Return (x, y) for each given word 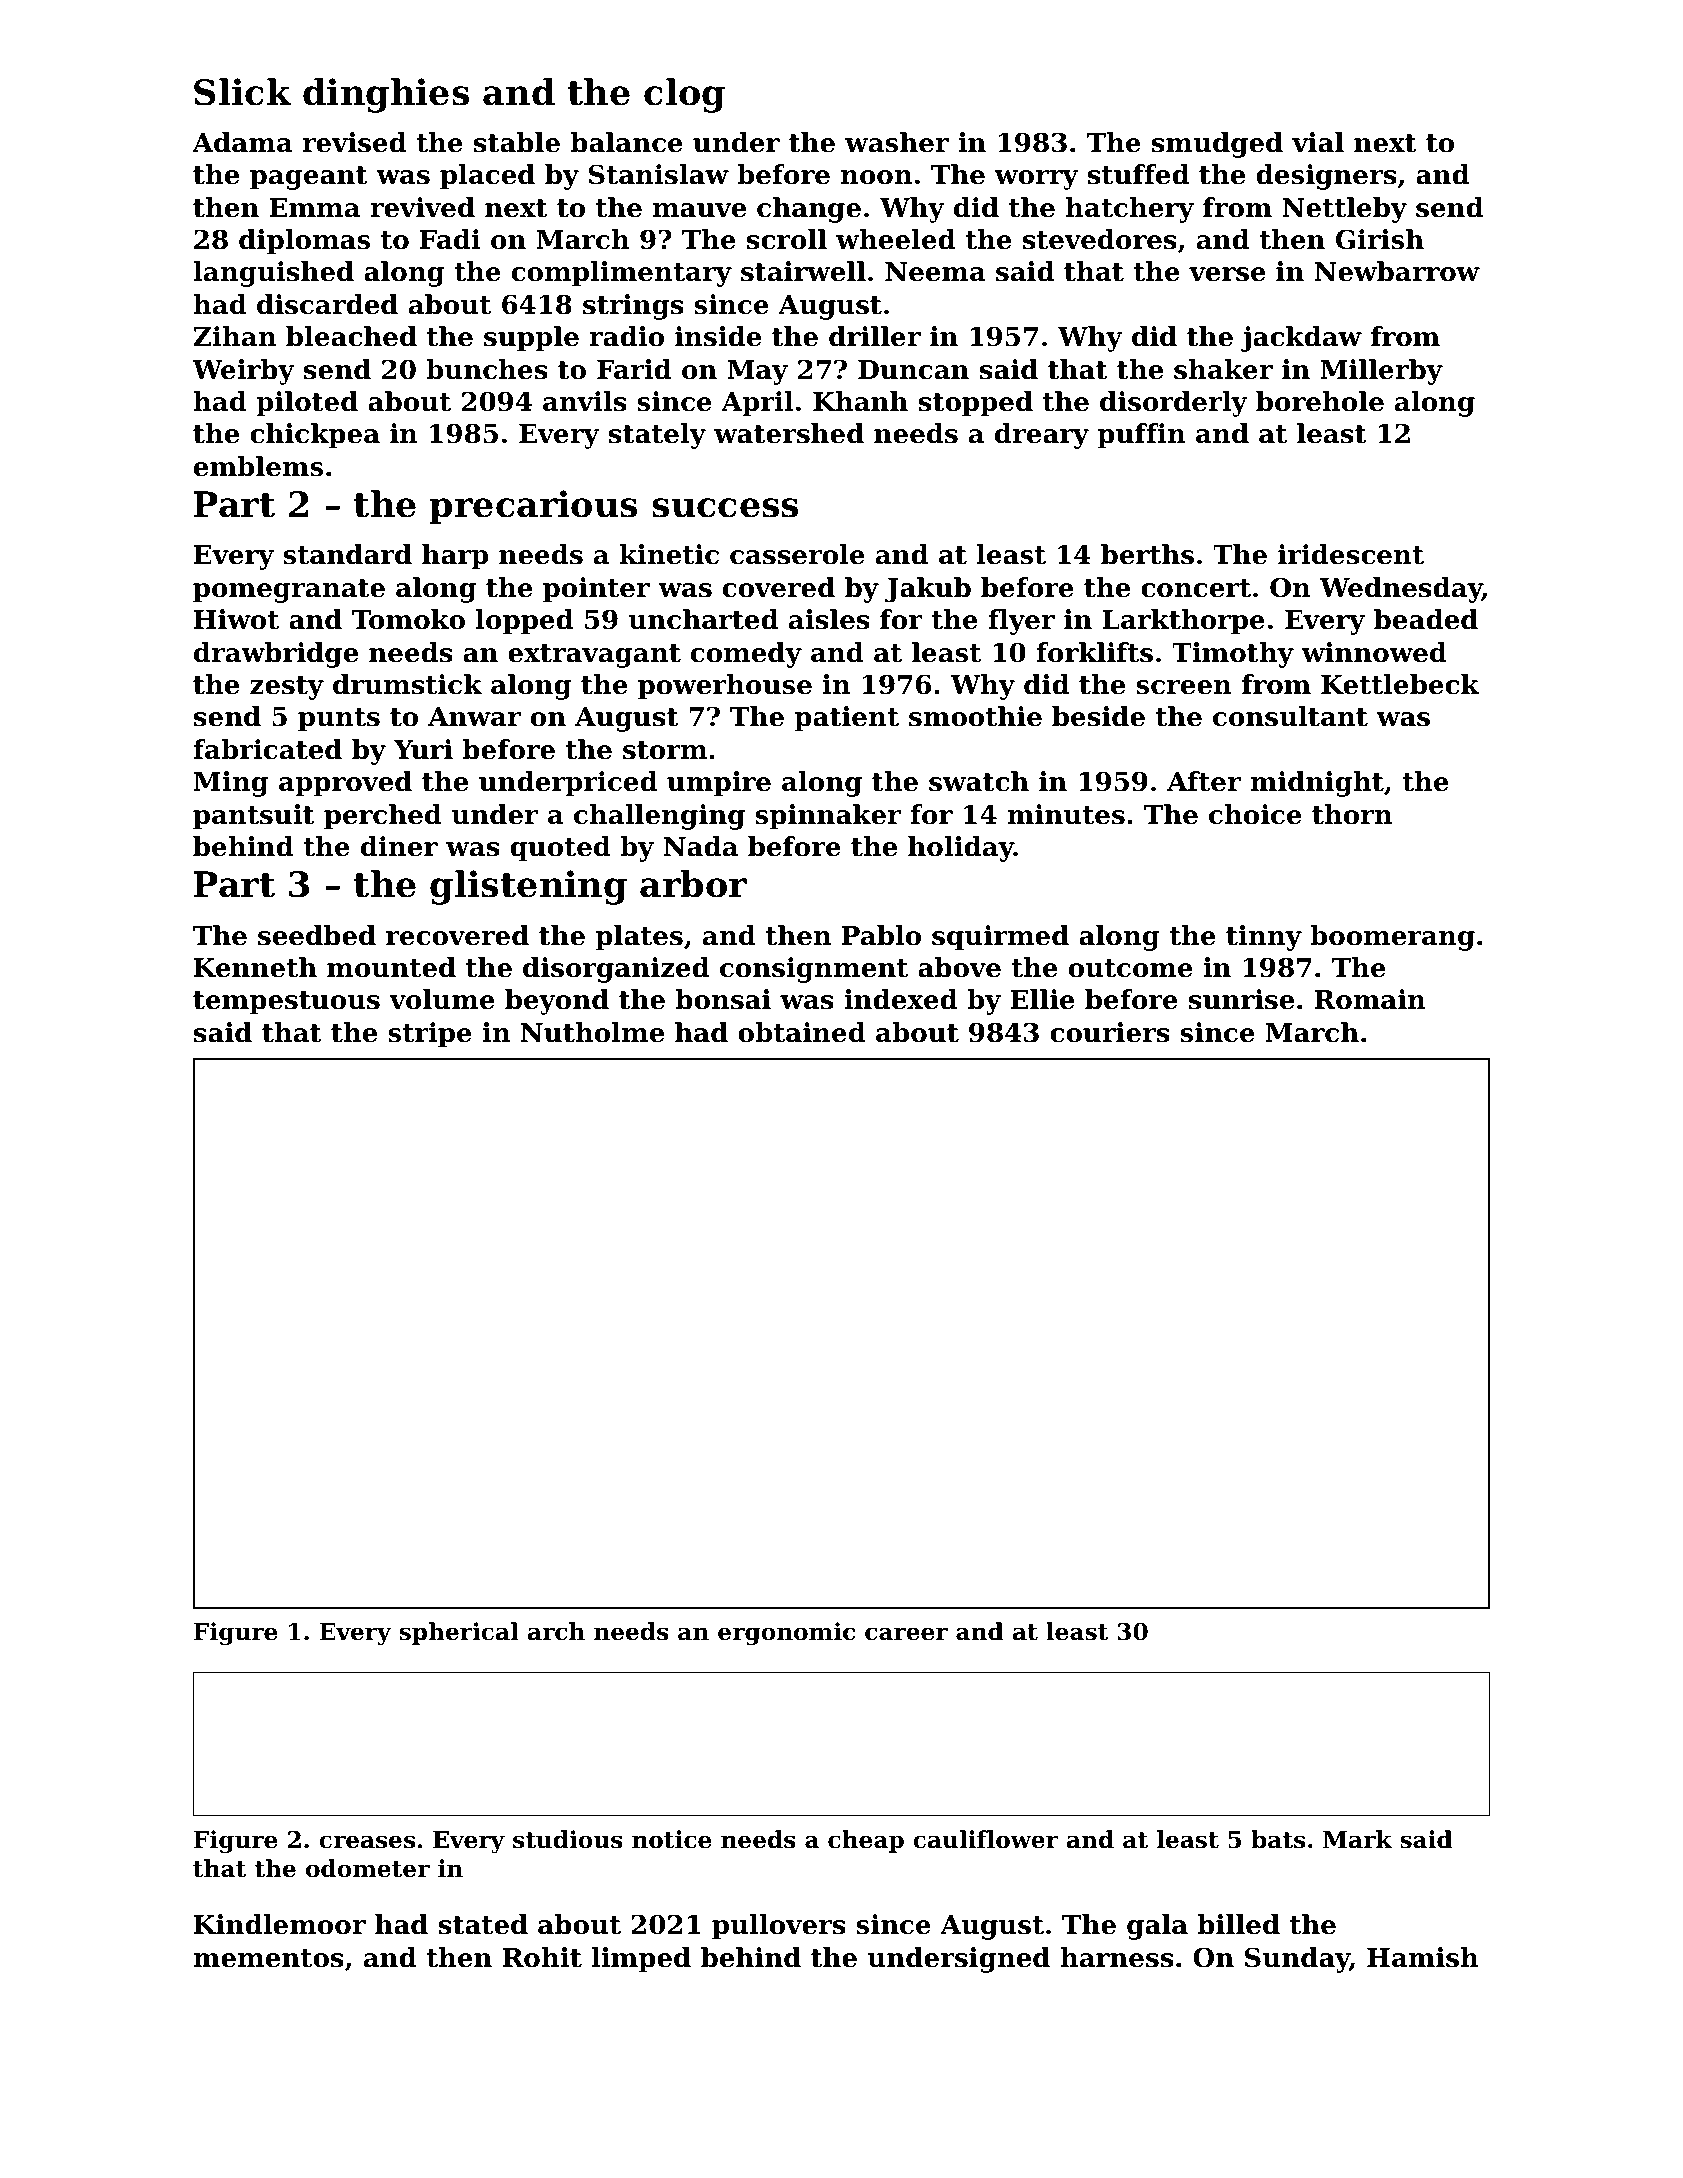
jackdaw (1301, 339)
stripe (430, 1035)
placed (487, 177)
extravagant (594, 656)
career (906, 1634)
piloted (307, 404)
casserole (797, 554)
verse (1227, 274)
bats (1278, 1839)
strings (633, 307)
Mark (1357, 1839)
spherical (459, 1633)
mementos (268, 1958)
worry (1037, 180)
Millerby (1381, 372)
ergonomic (786, 1633)
